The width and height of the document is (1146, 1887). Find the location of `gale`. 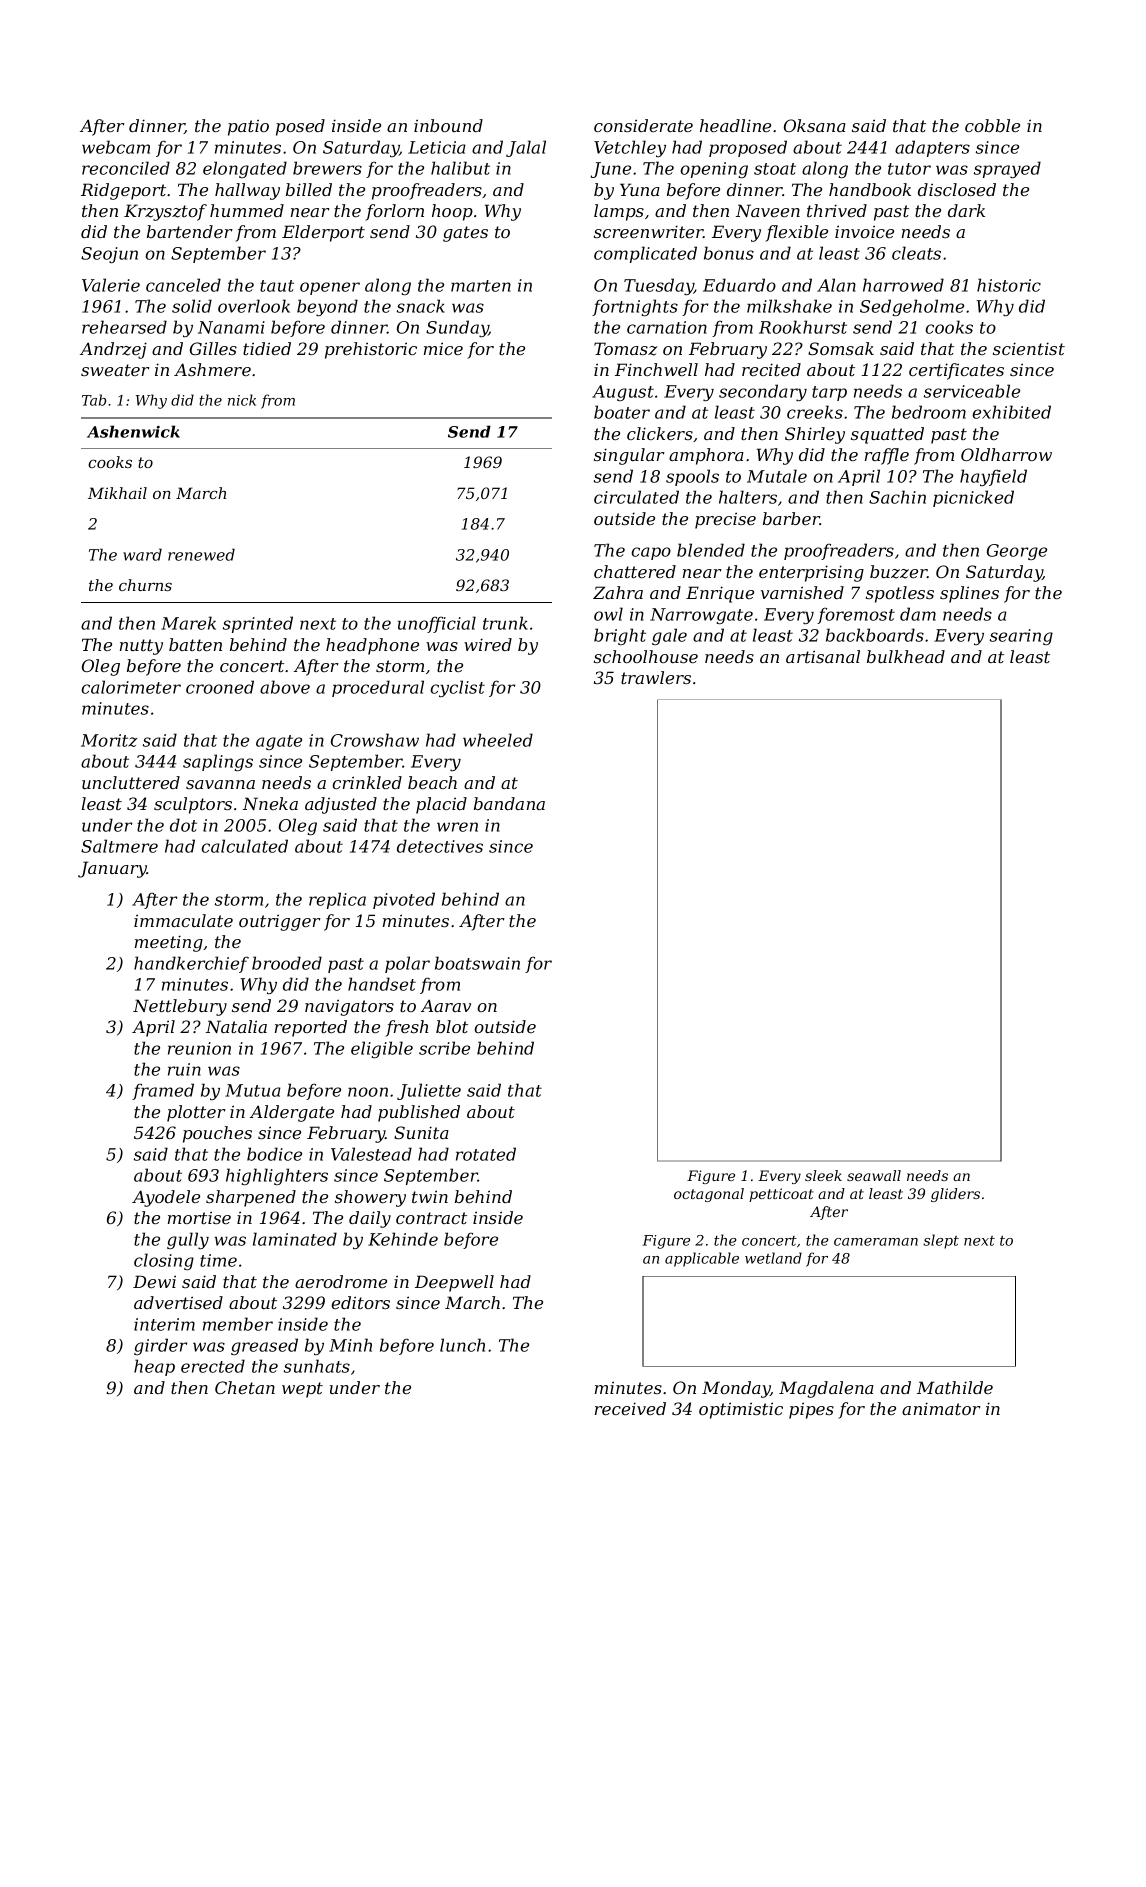

gale is located at coordinates (669, 636).
